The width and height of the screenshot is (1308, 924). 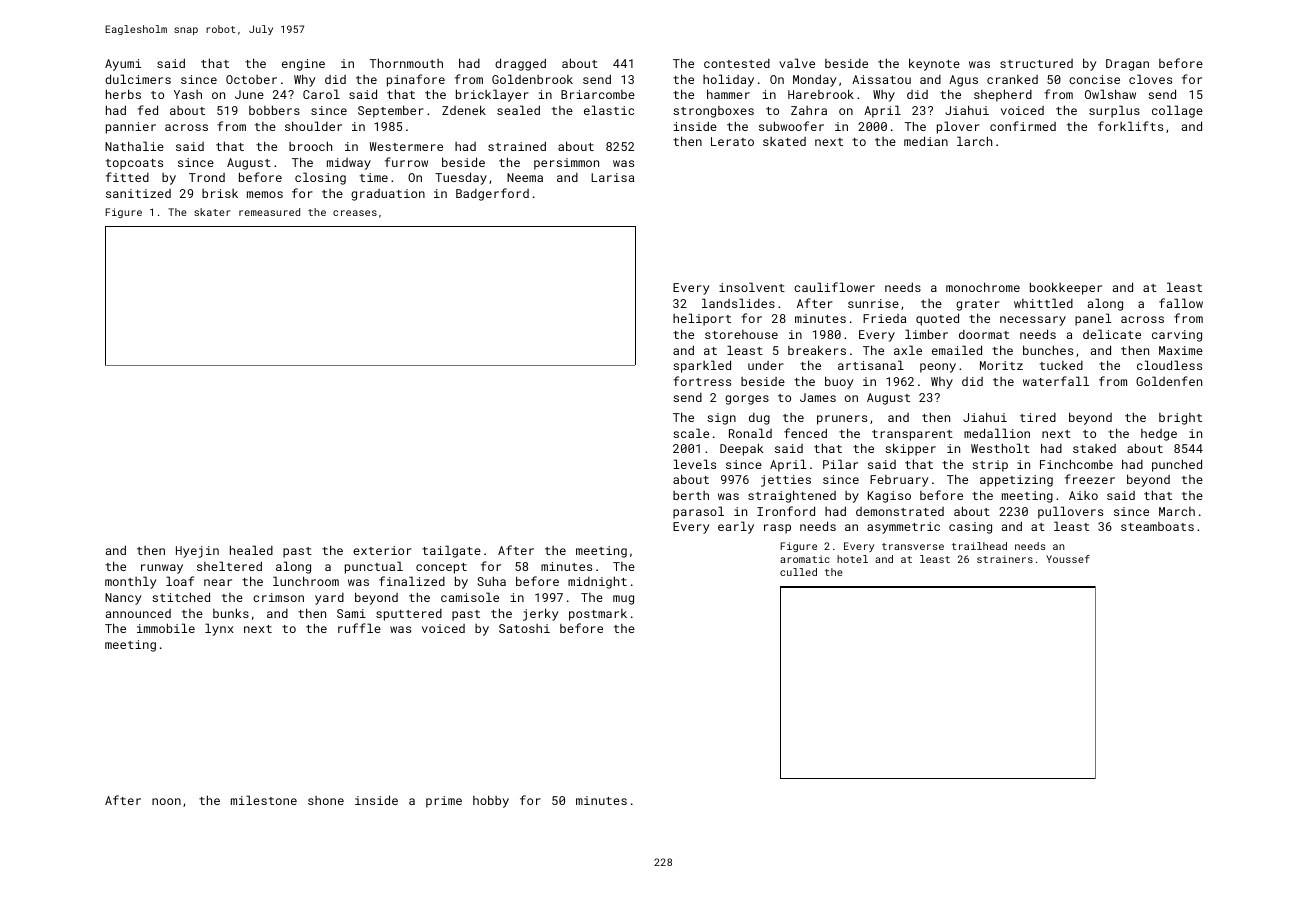 I want to click on Larisa, so click(x=612, y=177).
